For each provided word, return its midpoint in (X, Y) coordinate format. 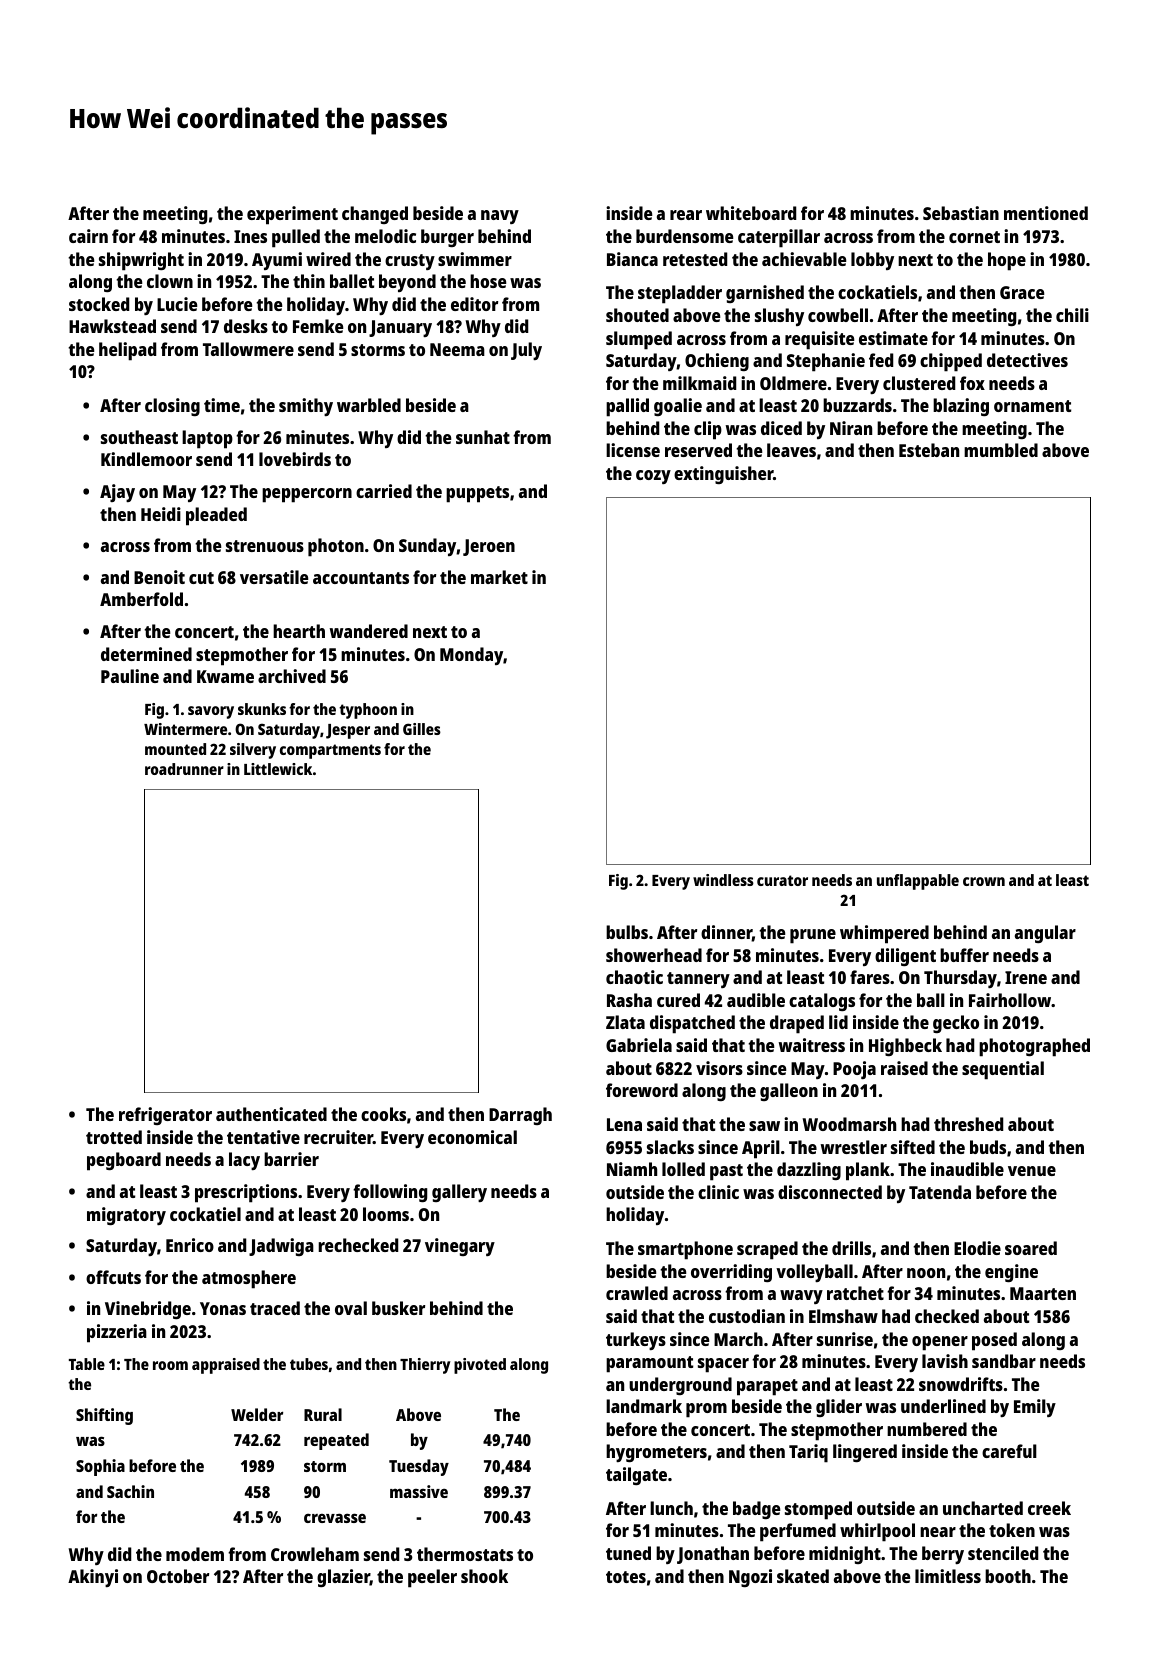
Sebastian (961, 213)
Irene (1026, 977)
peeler (432, 1578)
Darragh (520, 1116)
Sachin (130, 1491)
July (526, 351)
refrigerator (165, 1116)
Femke (318, 326)
